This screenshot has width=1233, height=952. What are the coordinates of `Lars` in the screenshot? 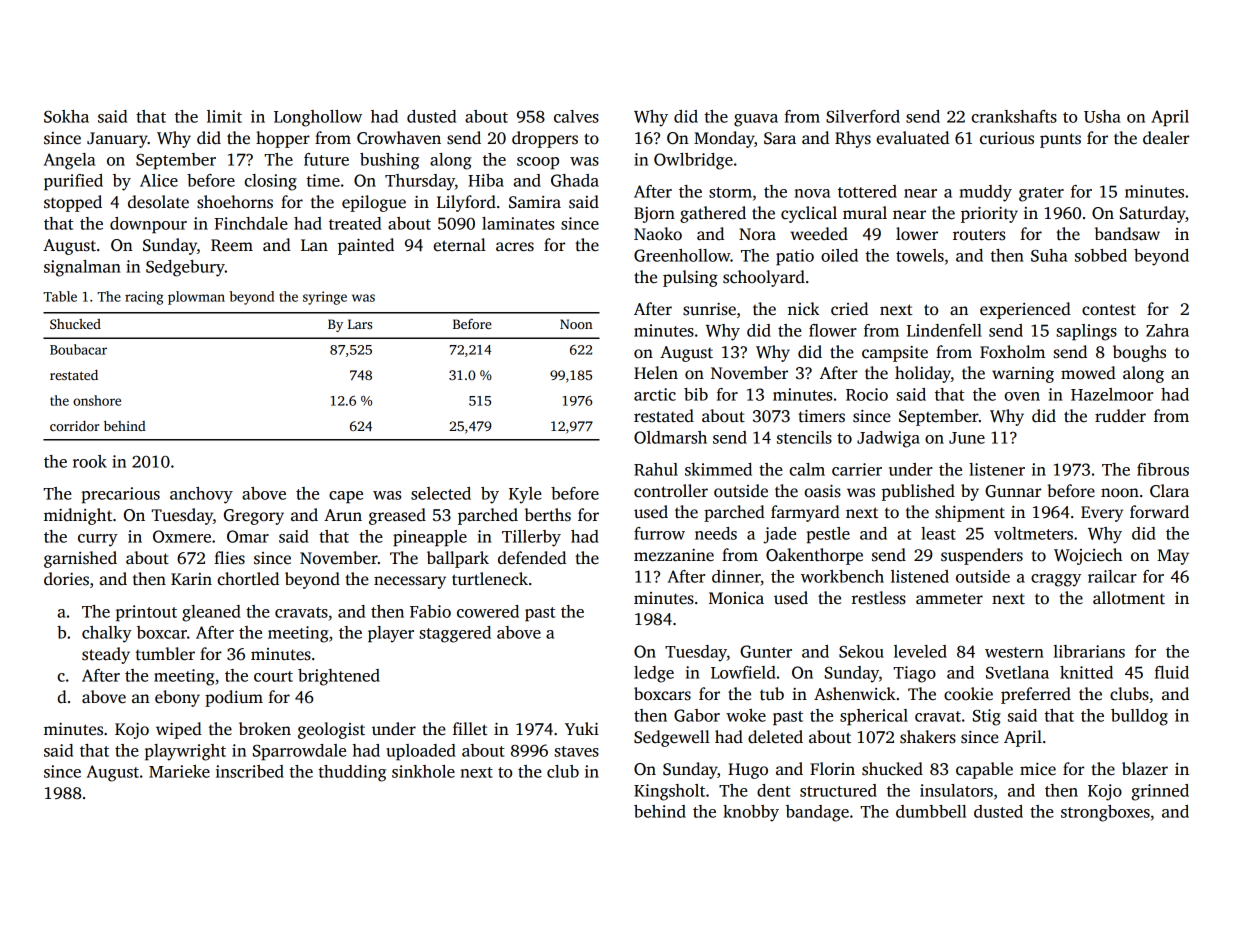 It's located at (360, 324).
